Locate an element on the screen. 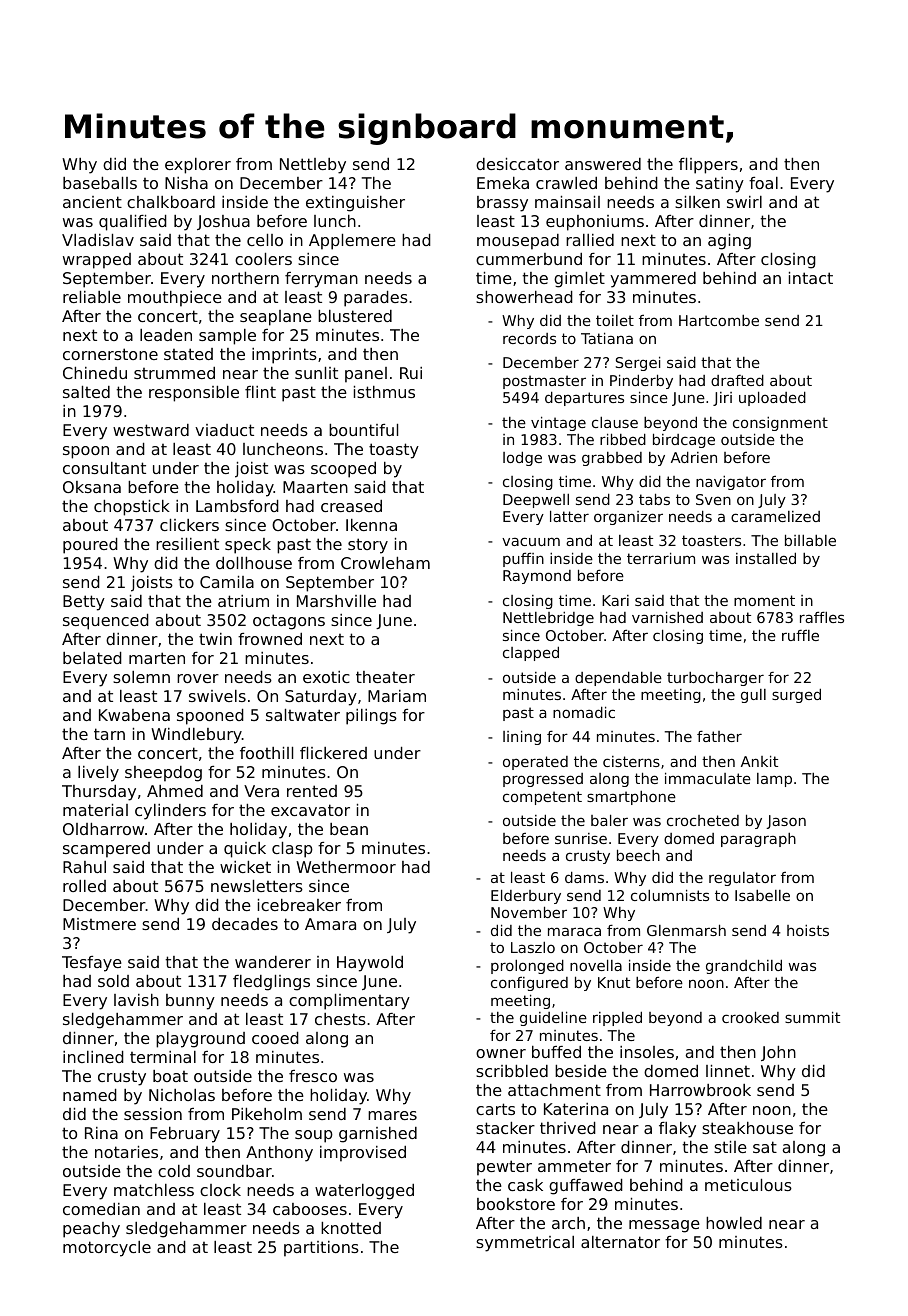 The height and width of the screenshot is (1316, 908). wrapped is located at coordinates (97, 261).
